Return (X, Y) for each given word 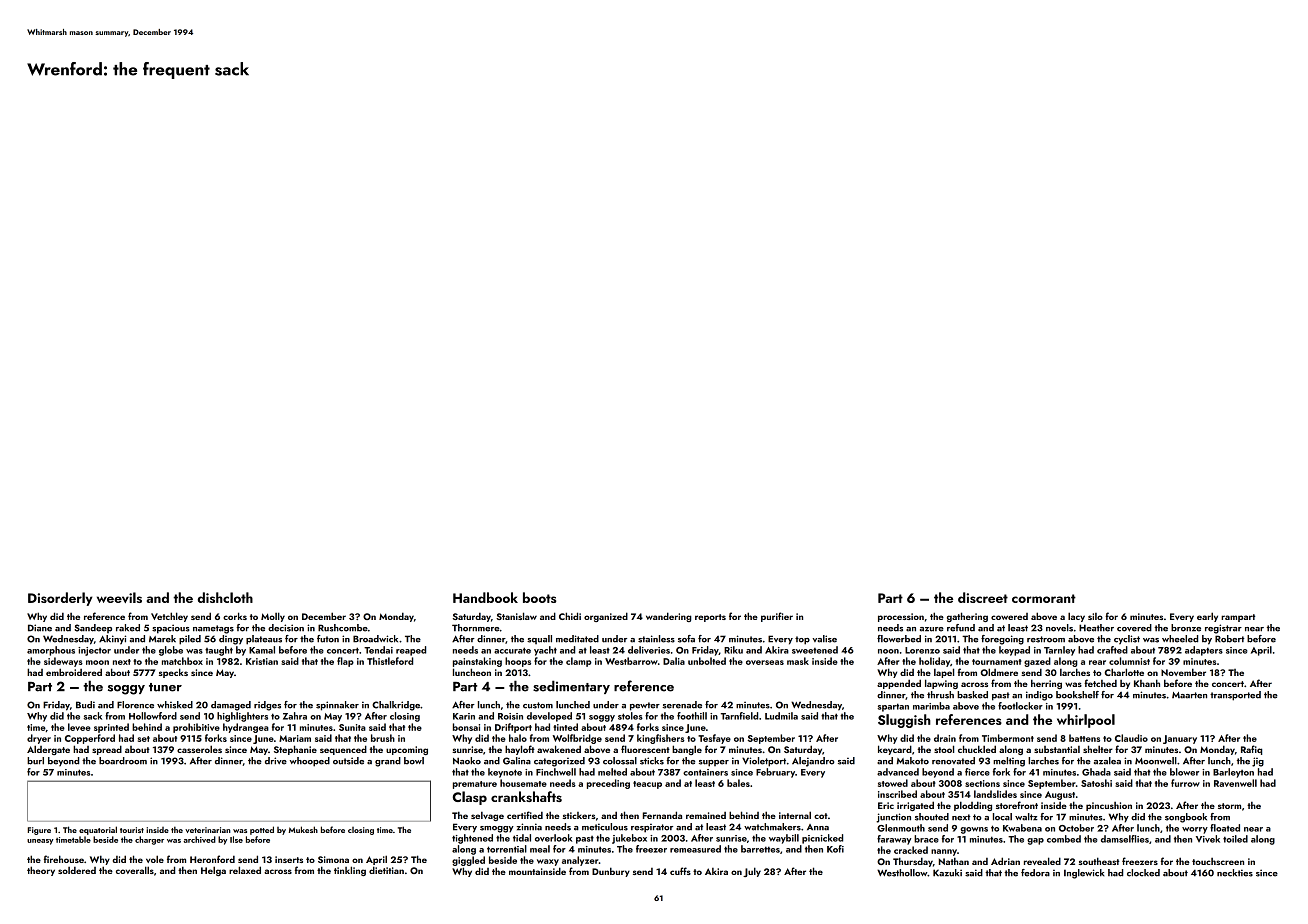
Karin (464, 716)
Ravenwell (1235, 783)
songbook (1186, 818)
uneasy (40, 842)
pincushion (1109, 806)
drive (276, 761)
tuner (165, 687)
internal (795, 815)
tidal (522, 838)
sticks (652, 761)
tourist (132, 830)
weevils (119, 597)
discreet (983, 597)
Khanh (1147, 683)
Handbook (485, 597)
